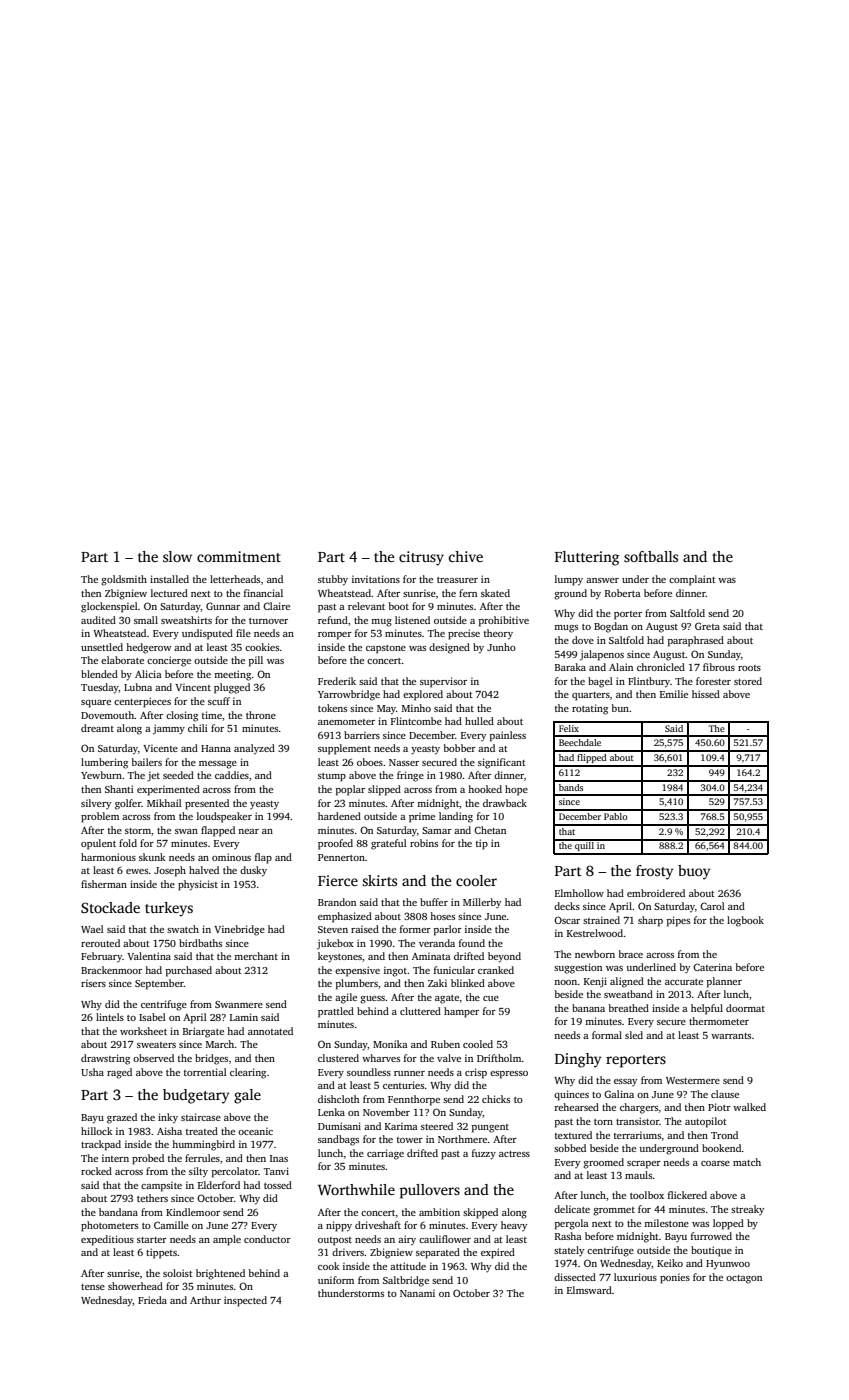  What do you see at coordinates (152, 1300) in the screenshot?
I see `Frieda` at bounding box center [152, 1300].
